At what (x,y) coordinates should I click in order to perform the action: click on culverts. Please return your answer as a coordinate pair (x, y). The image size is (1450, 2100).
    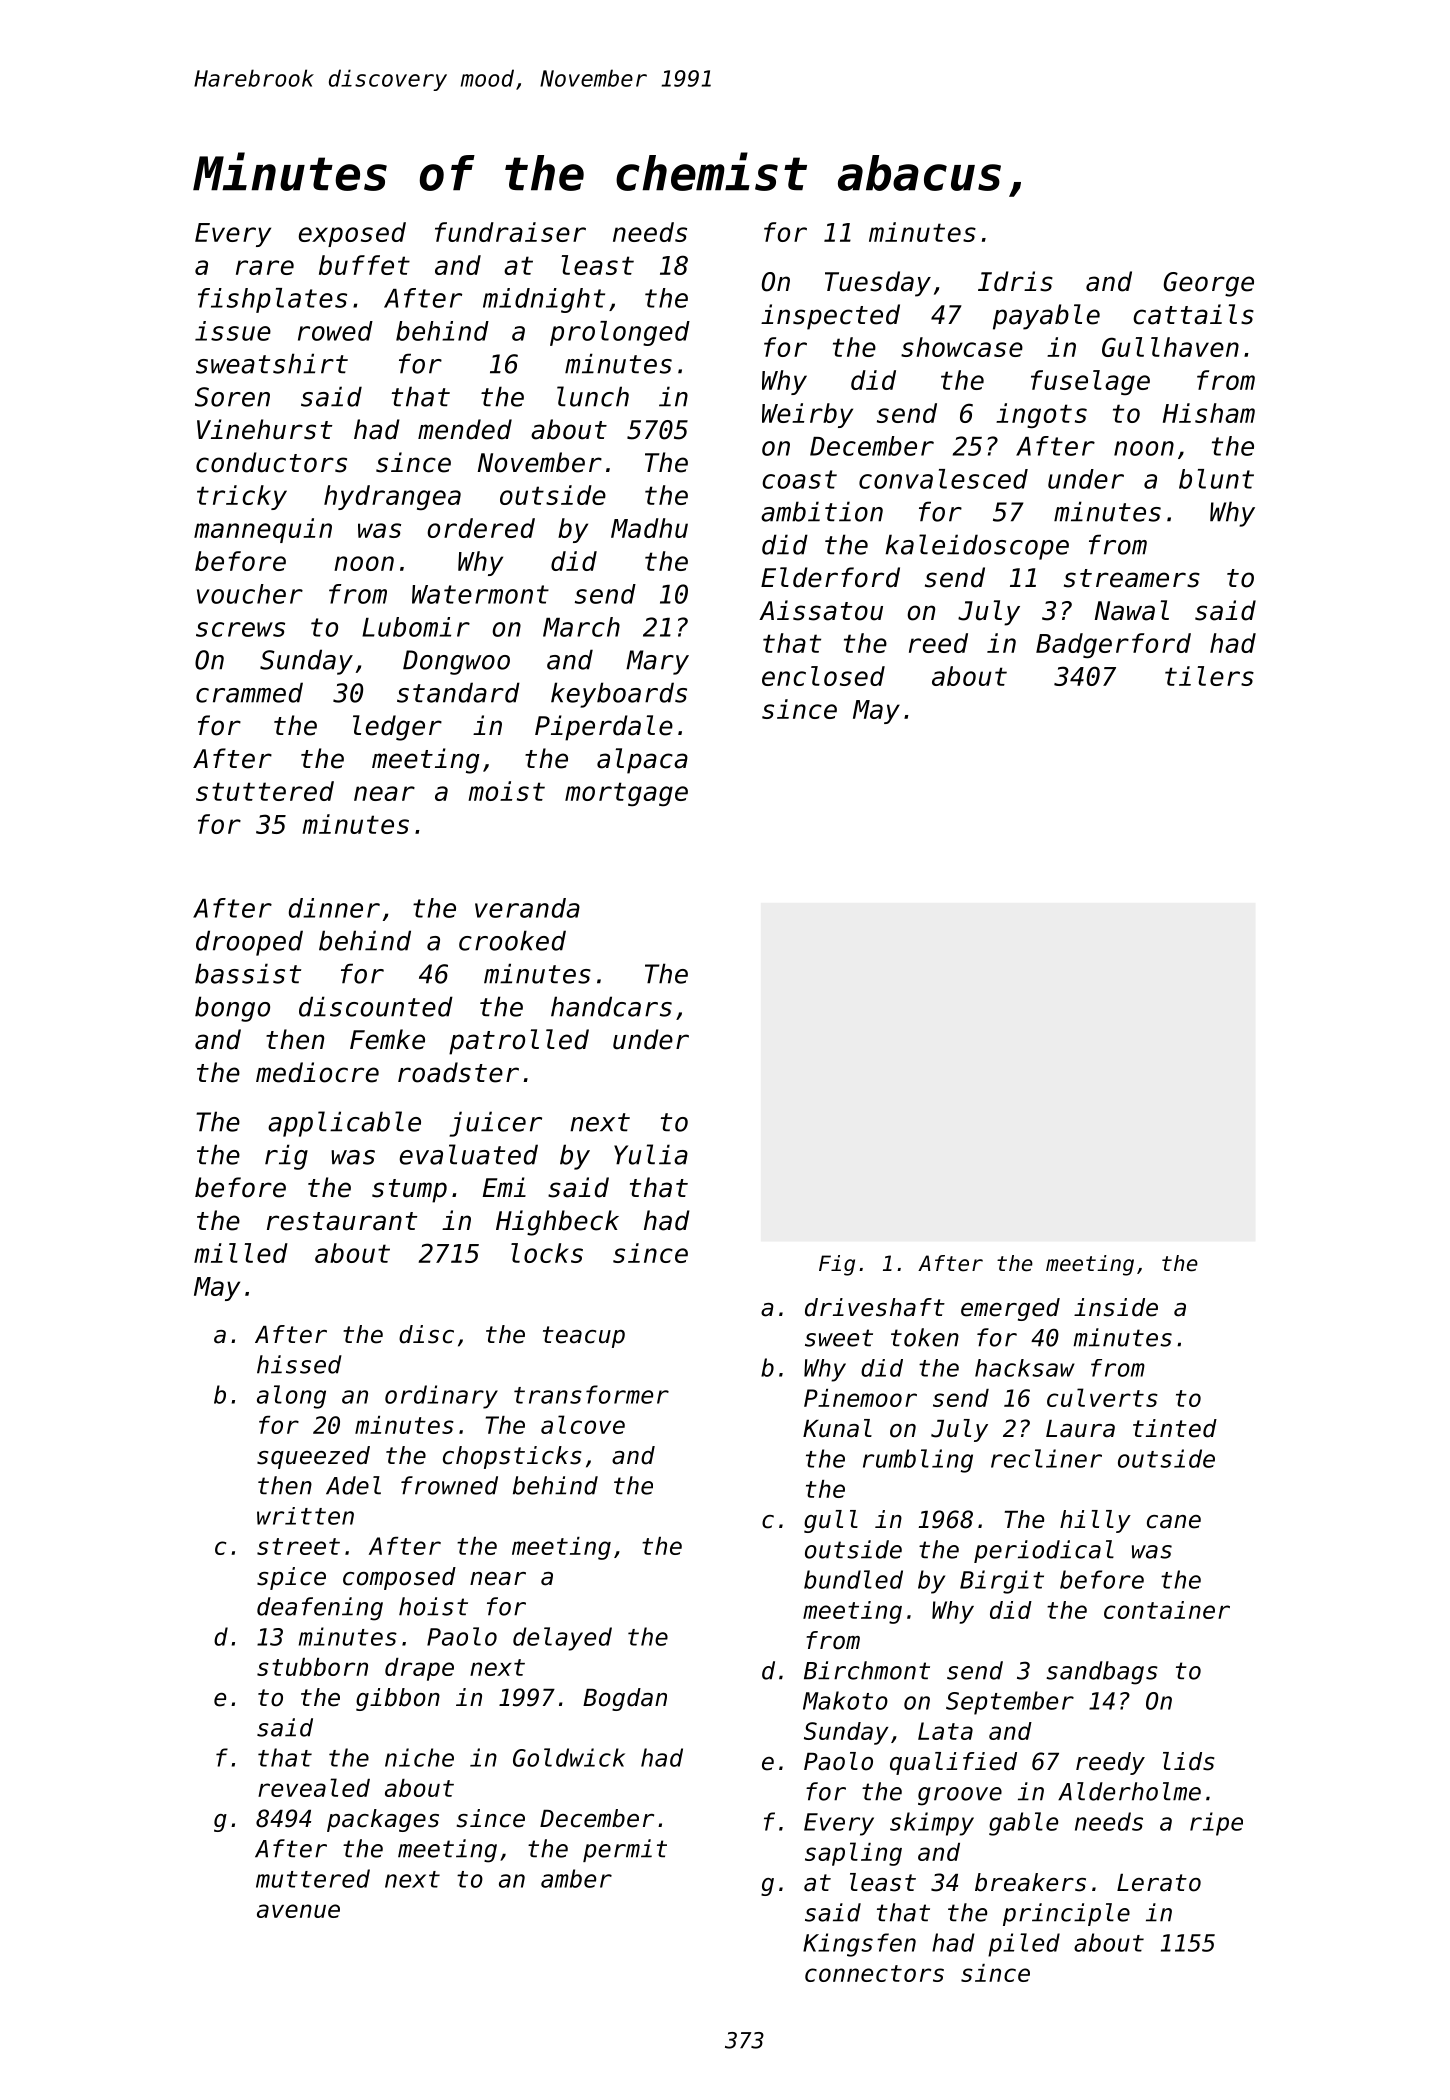
    Looking at the image, I should click on (1102, 1397).
